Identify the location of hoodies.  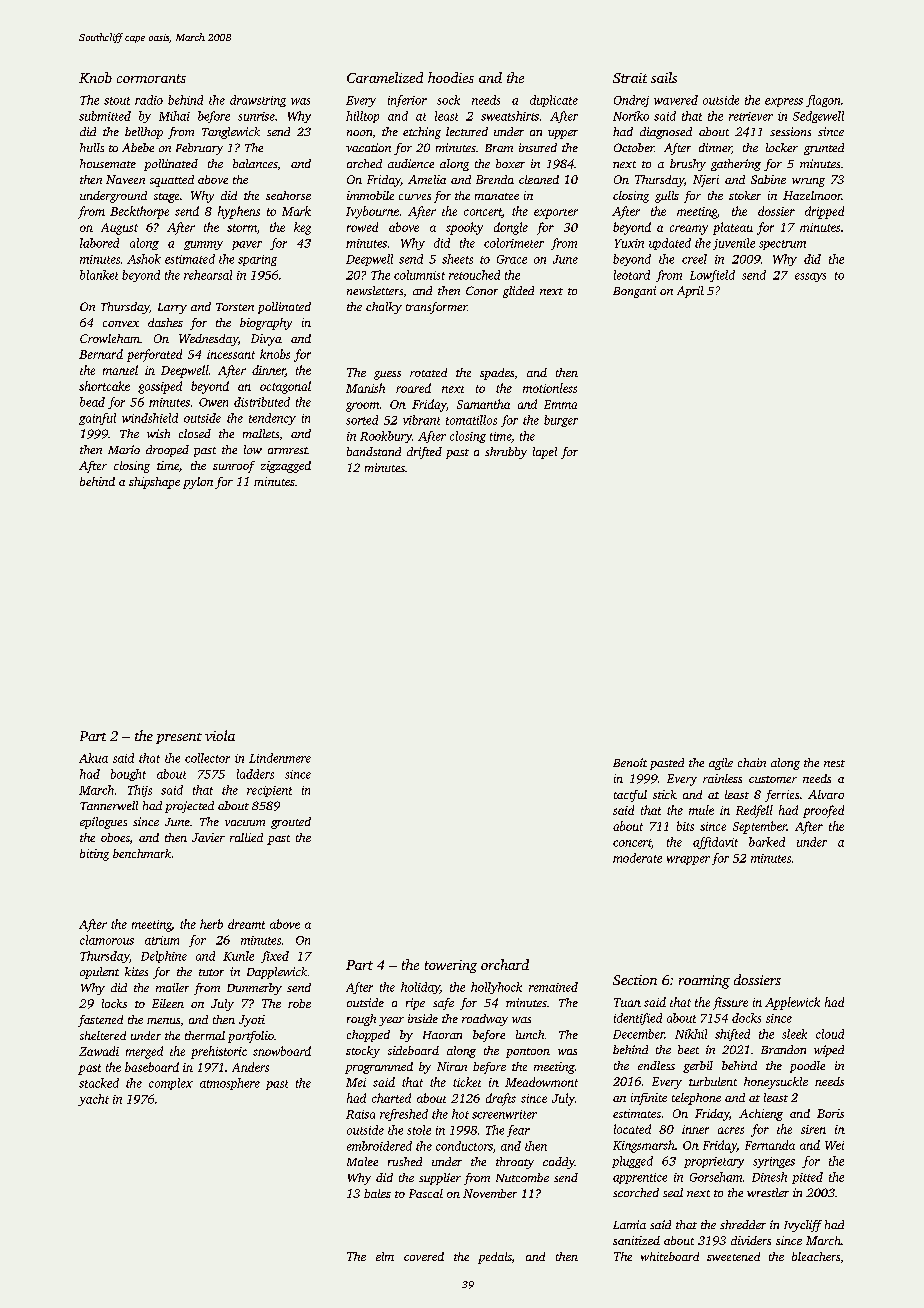
(451, 77).
